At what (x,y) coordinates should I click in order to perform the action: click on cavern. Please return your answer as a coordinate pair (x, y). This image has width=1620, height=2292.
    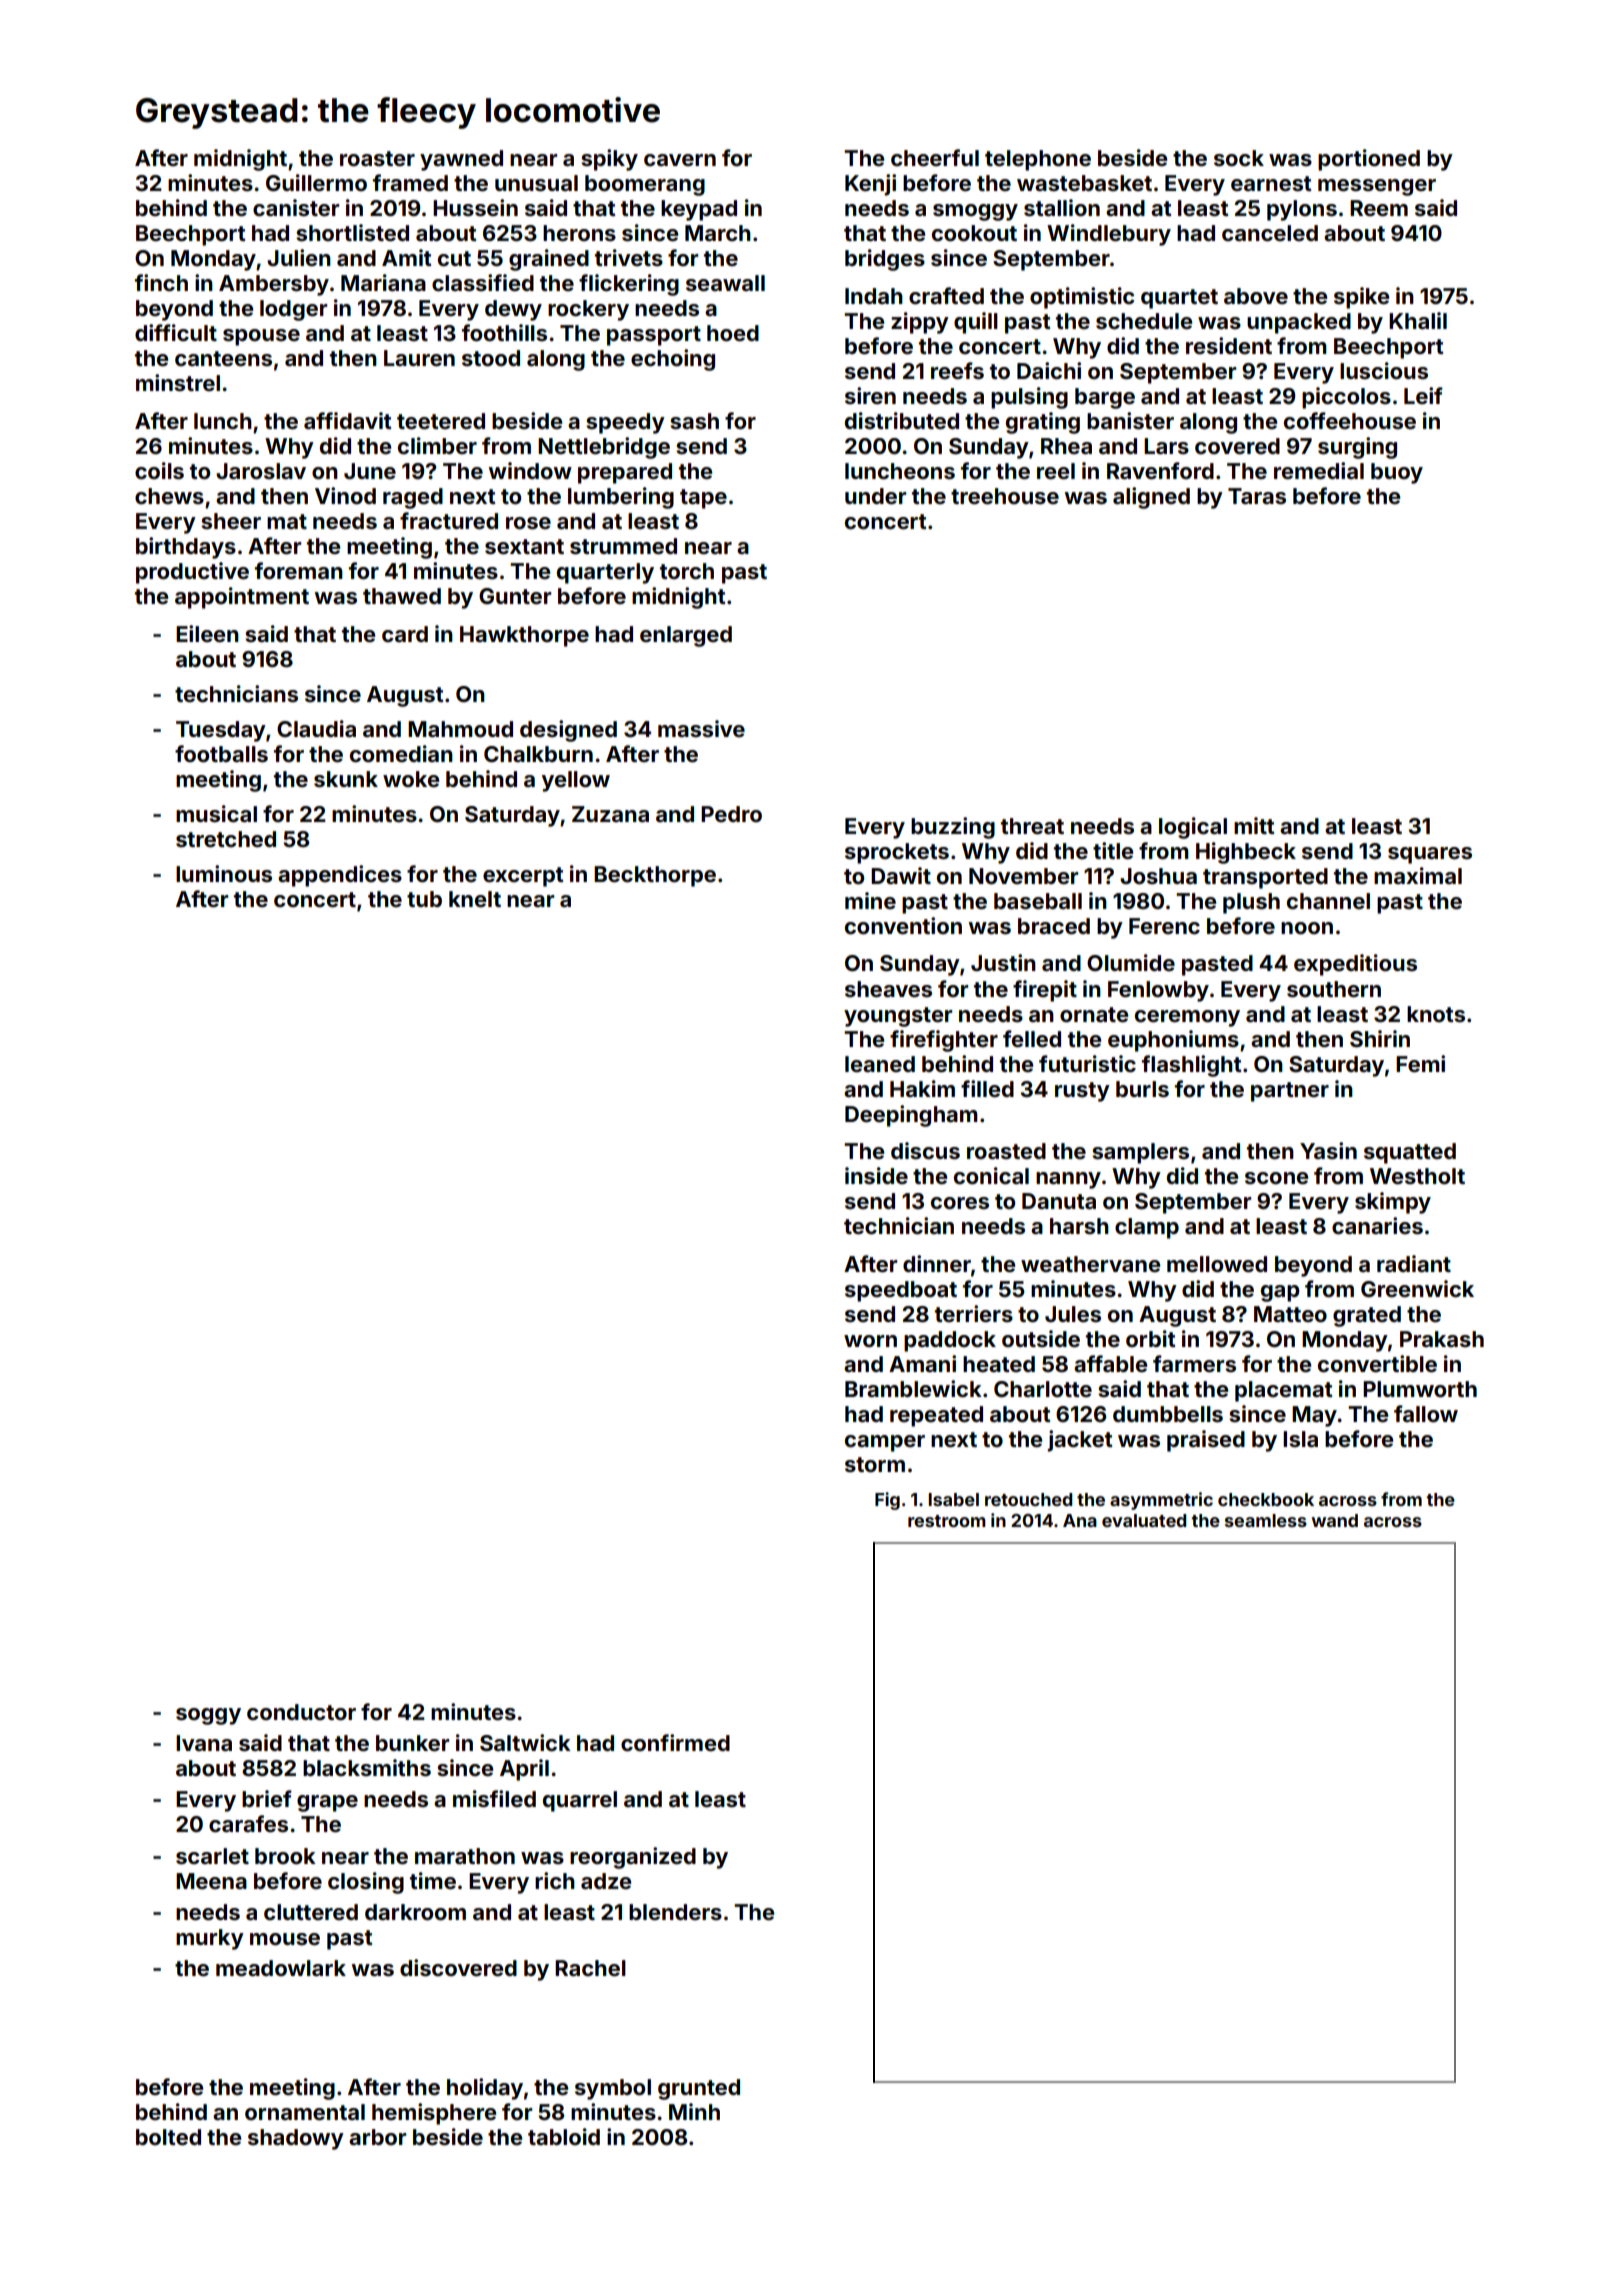
    Looking at the image, I should click on (680, 160).
